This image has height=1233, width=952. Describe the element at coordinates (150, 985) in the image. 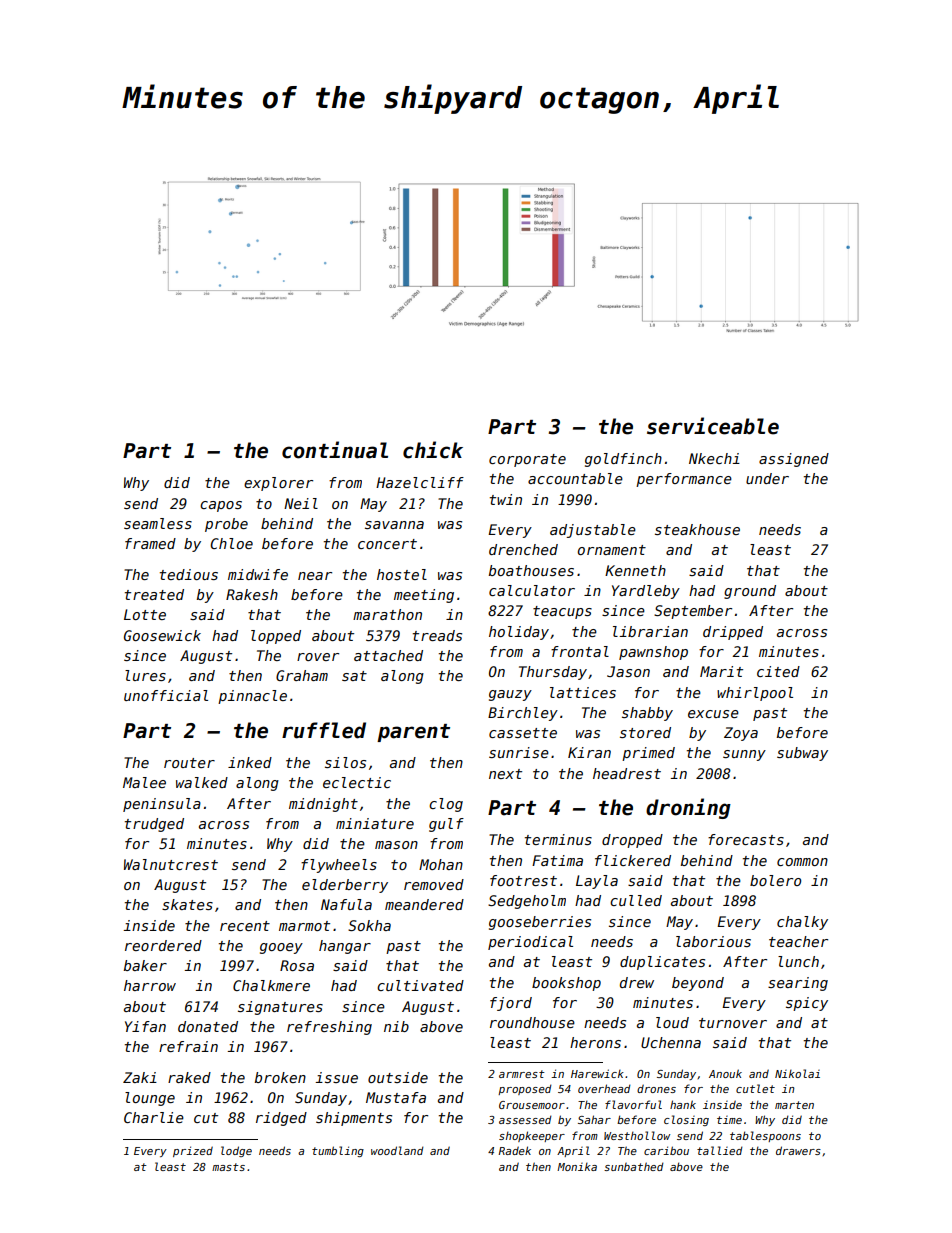

I see `harrow` at that location.
